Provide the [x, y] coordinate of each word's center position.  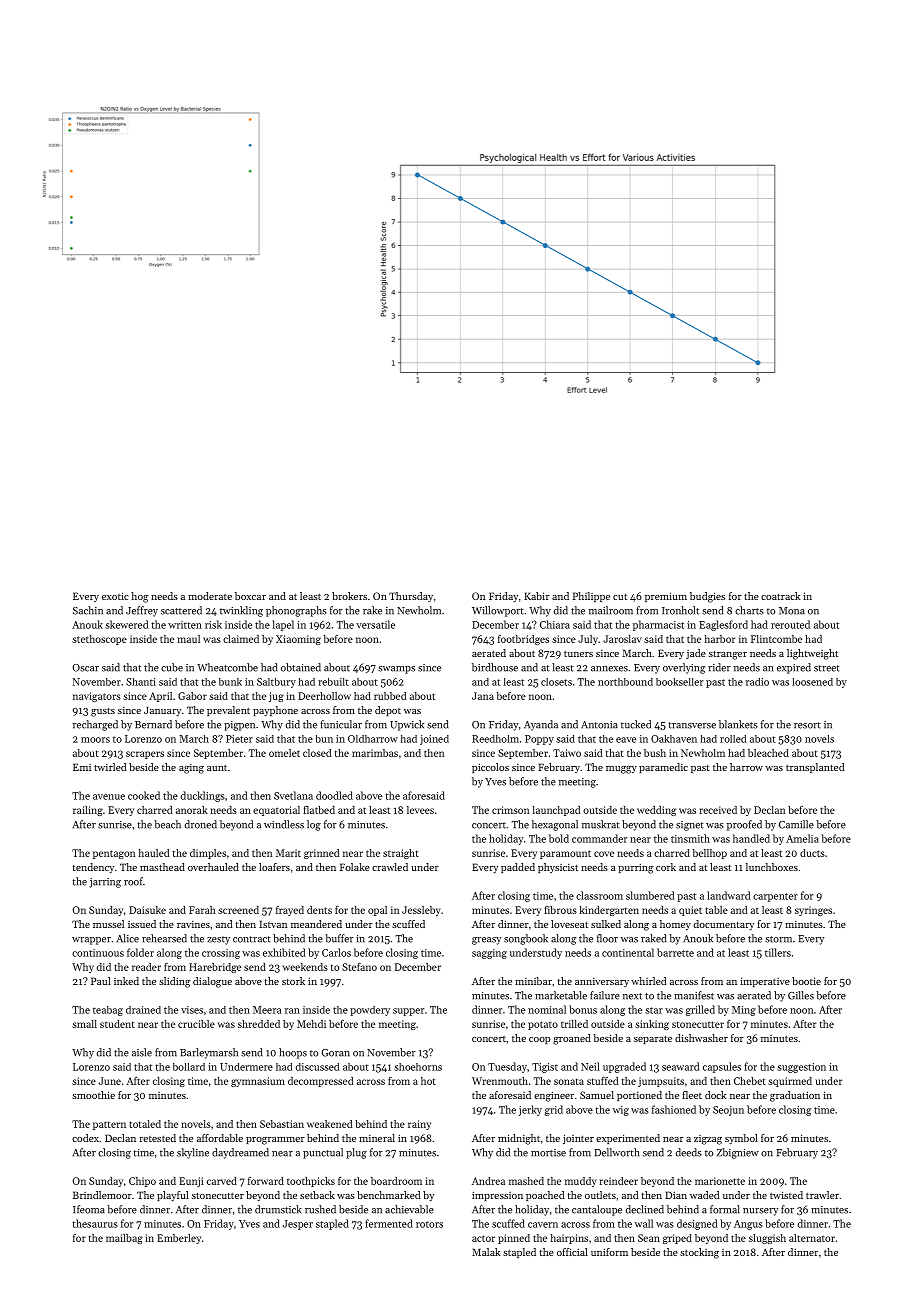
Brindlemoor [102, 1195]
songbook [526, 939]
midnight [519, 1139]
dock [715, 1095]
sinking [652, 1025]
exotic [115, 596]
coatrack [780, 596]
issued [142, 924]
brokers [349, 596]
